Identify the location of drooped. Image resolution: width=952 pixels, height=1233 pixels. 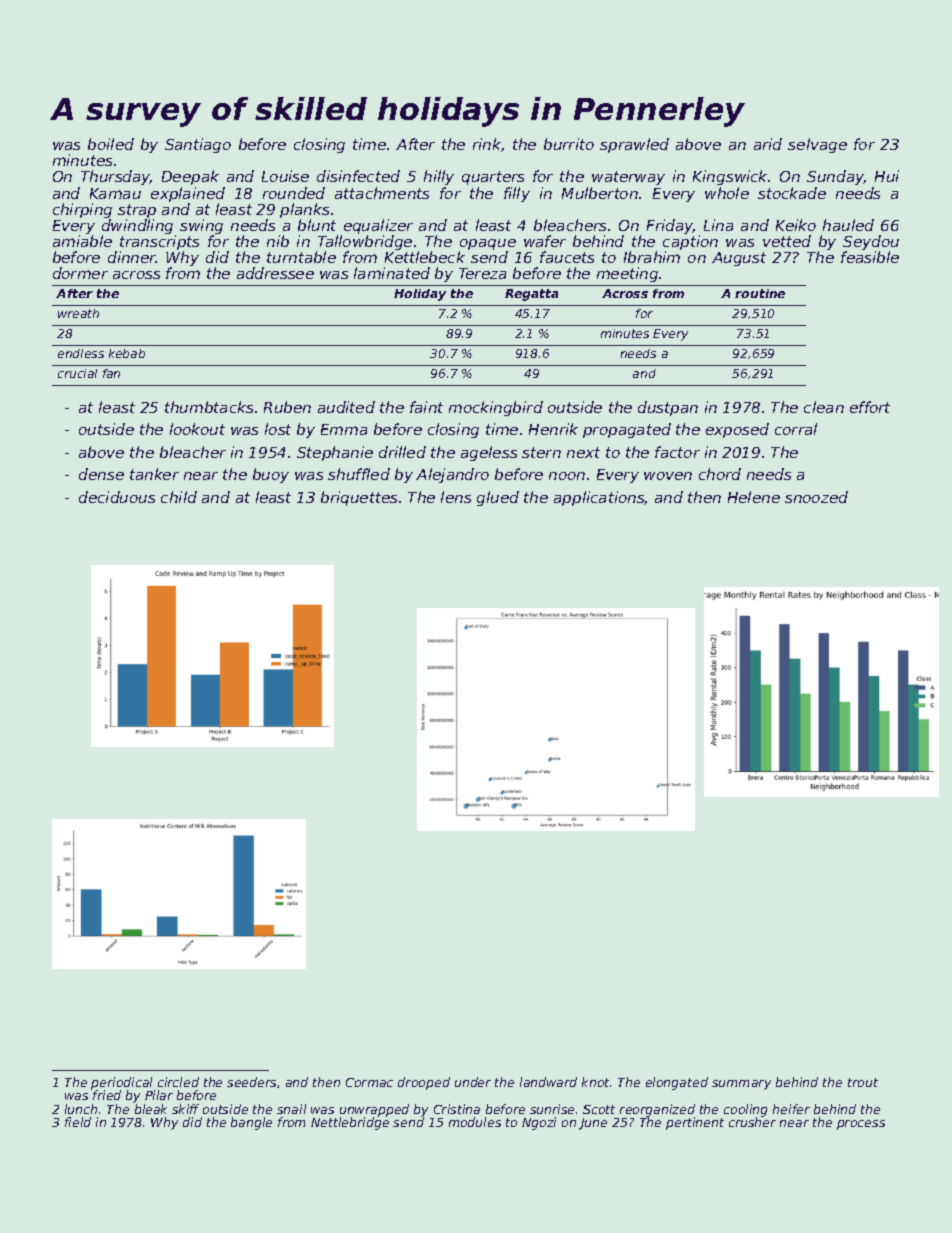
(424, 1083).
